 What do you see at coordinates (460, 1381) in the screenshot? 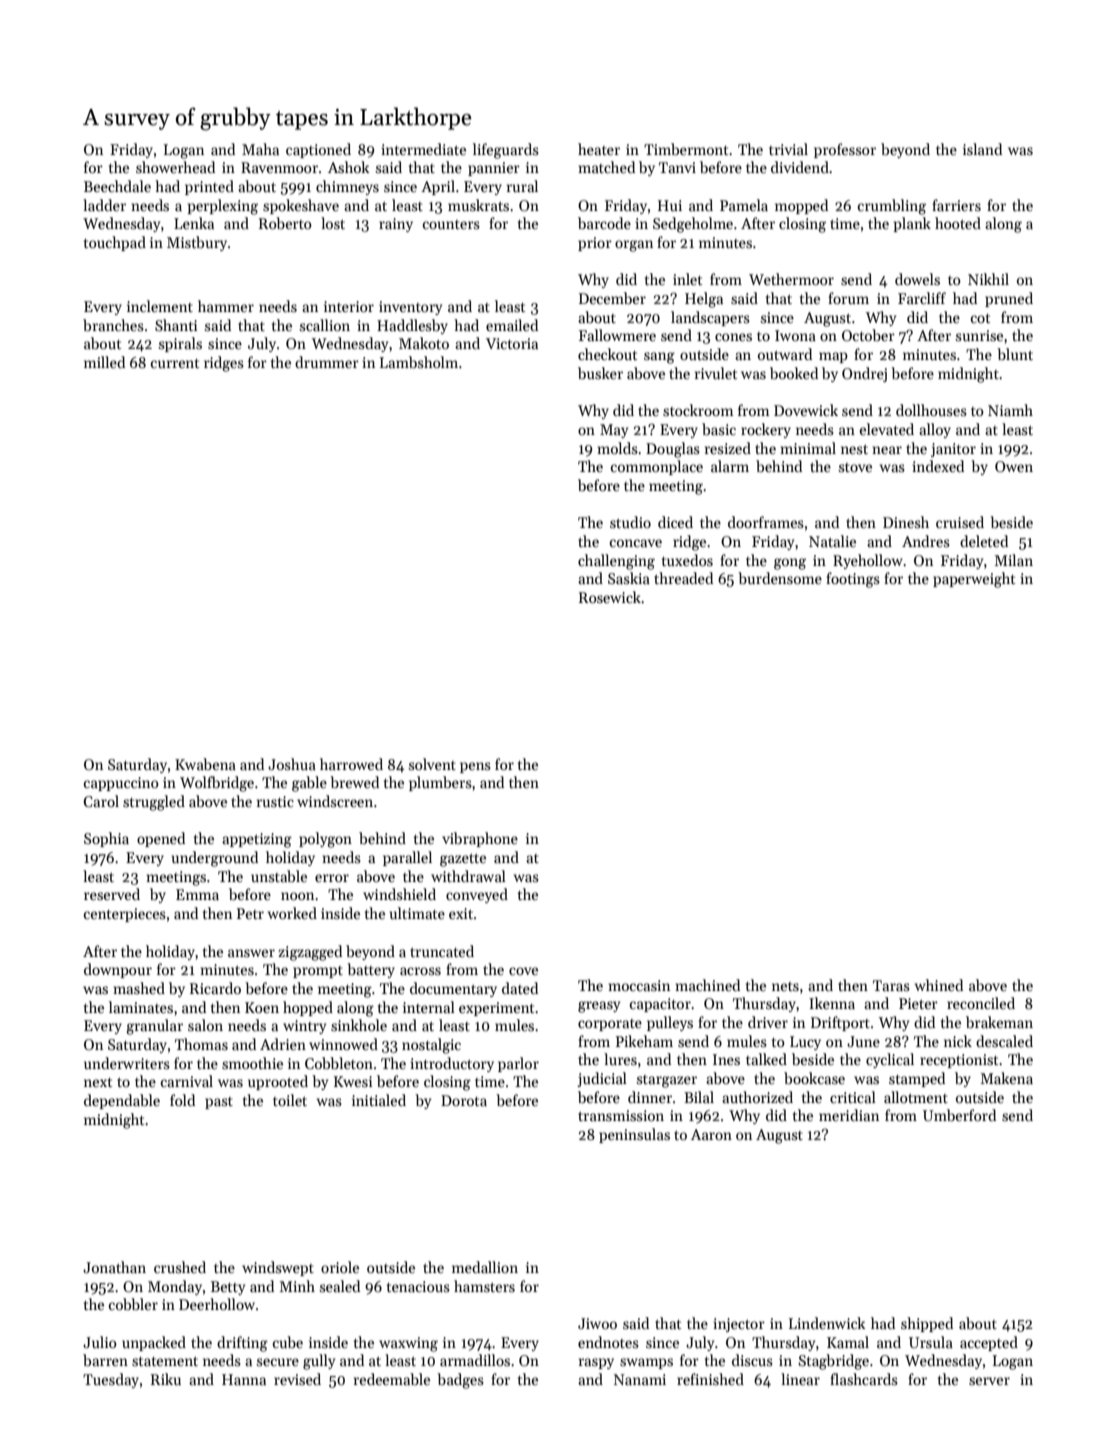
I see `badges` at bounding box center [460, 1381].
